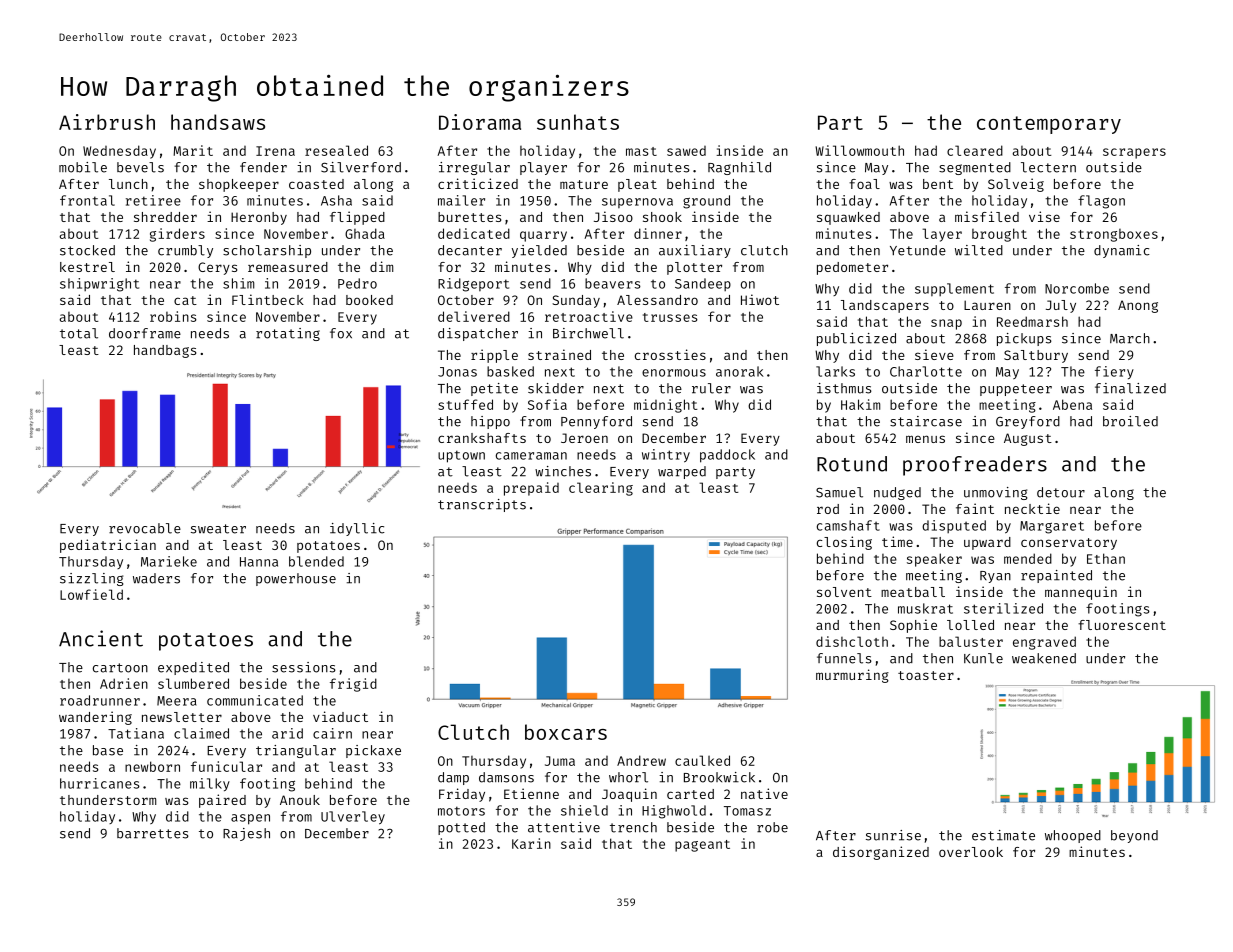  Describe the element at coordinates (193, 150) in the document. I see `Marit` at that location.
